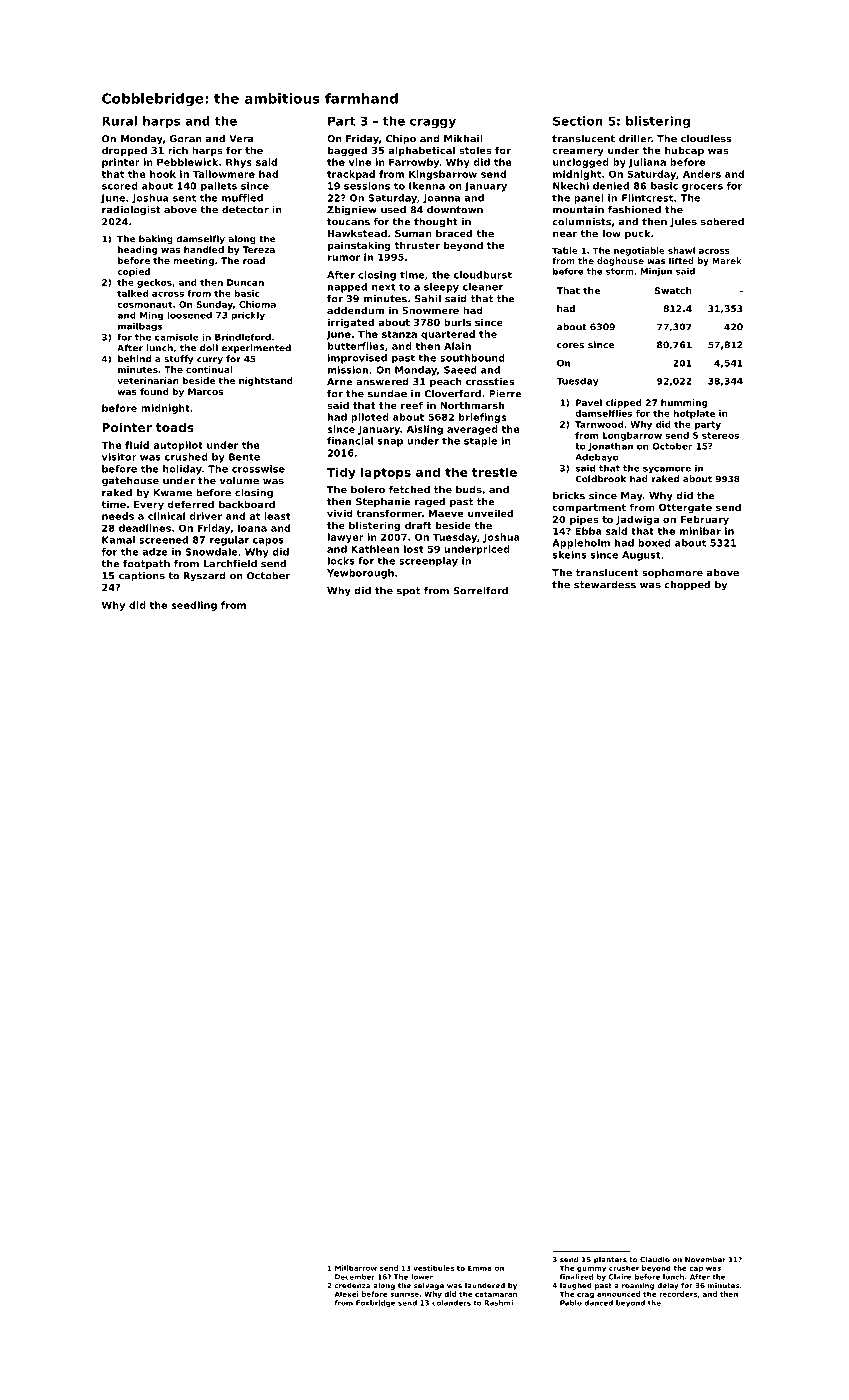  What do you see at coordinates (375, 549) in the document?
I see `Kathleen` at bounding box center [375, 549].
